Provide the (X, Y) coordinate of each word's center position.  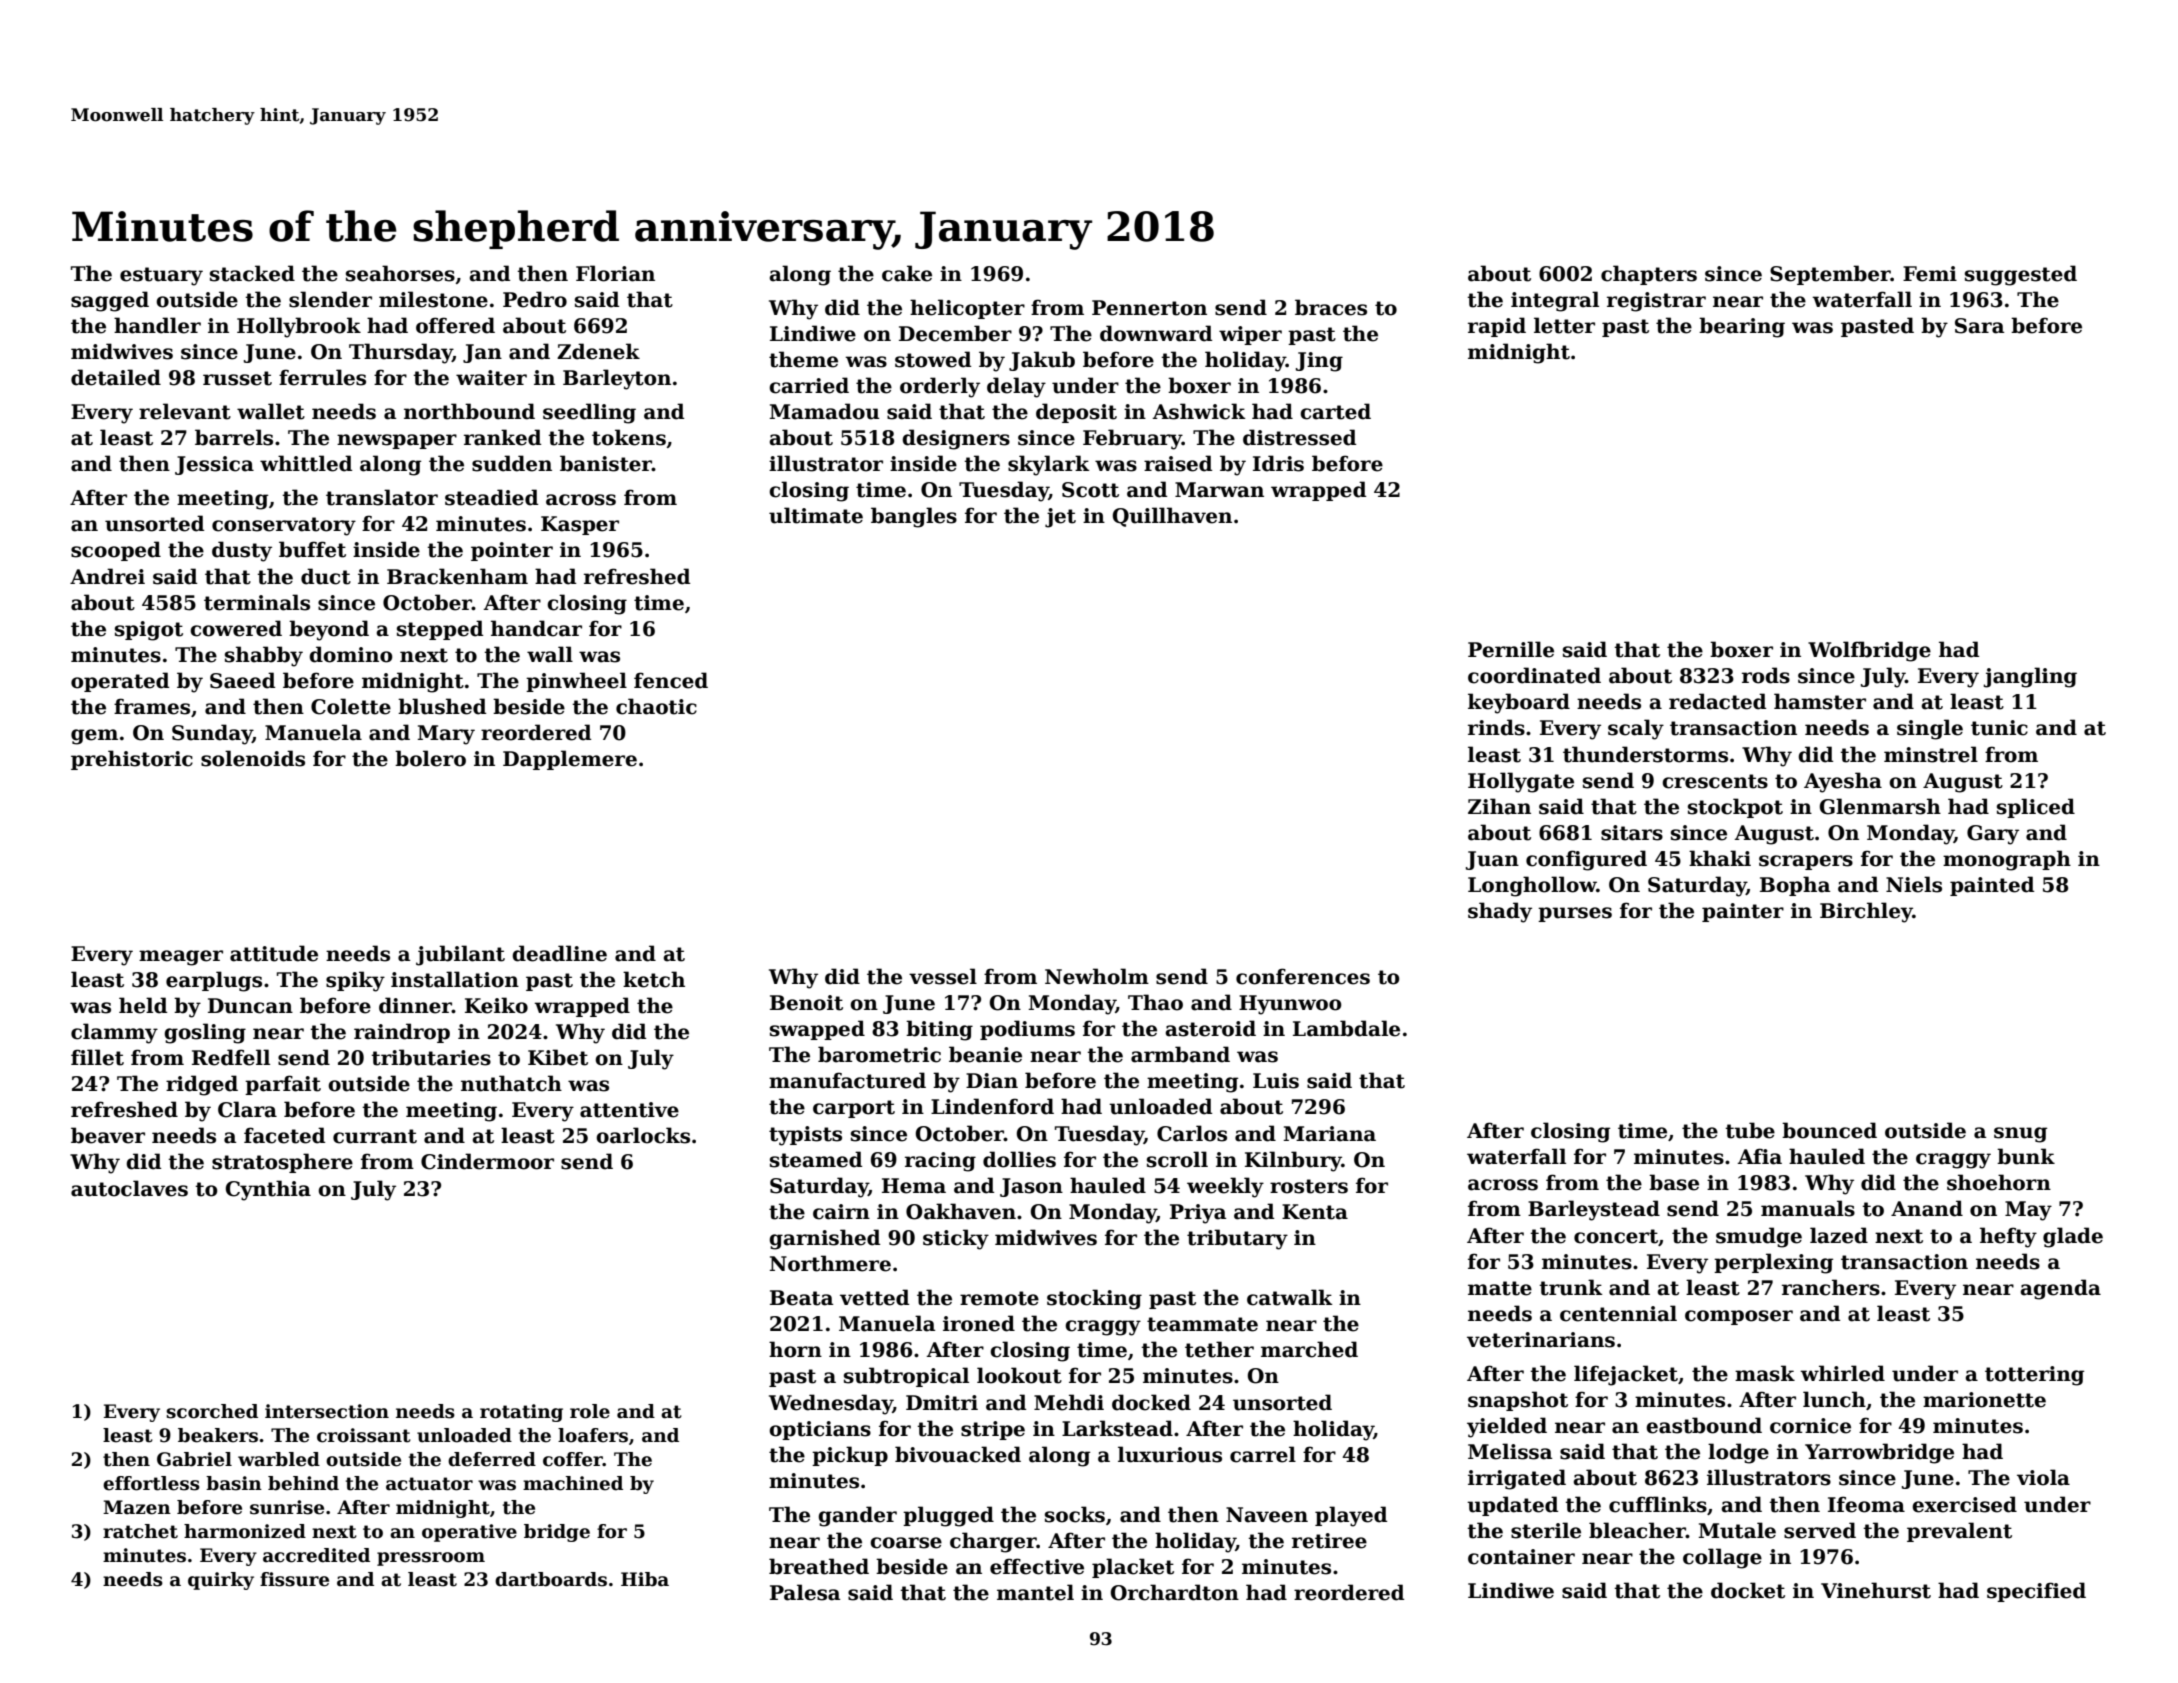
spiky (355, 981)
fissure (294, 1579)
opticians (820, 1430)
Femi (1930, 274)
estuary (161, 276)
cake (907, 273)
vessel (943, 976)
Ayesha (1843, 782)
